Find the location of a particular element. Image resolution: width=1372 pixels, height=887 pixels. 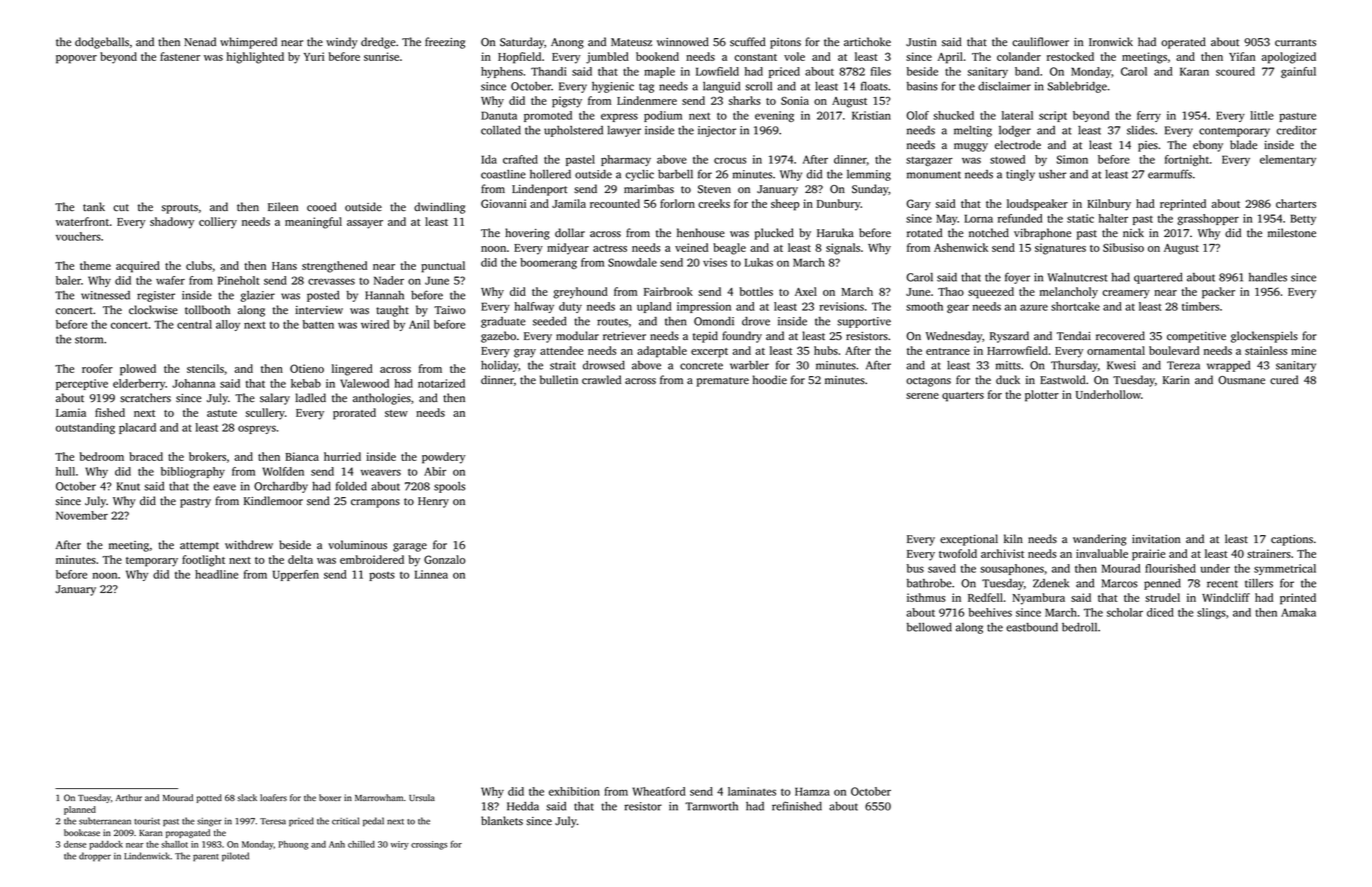

podium is located at coordinates (663, 116).
